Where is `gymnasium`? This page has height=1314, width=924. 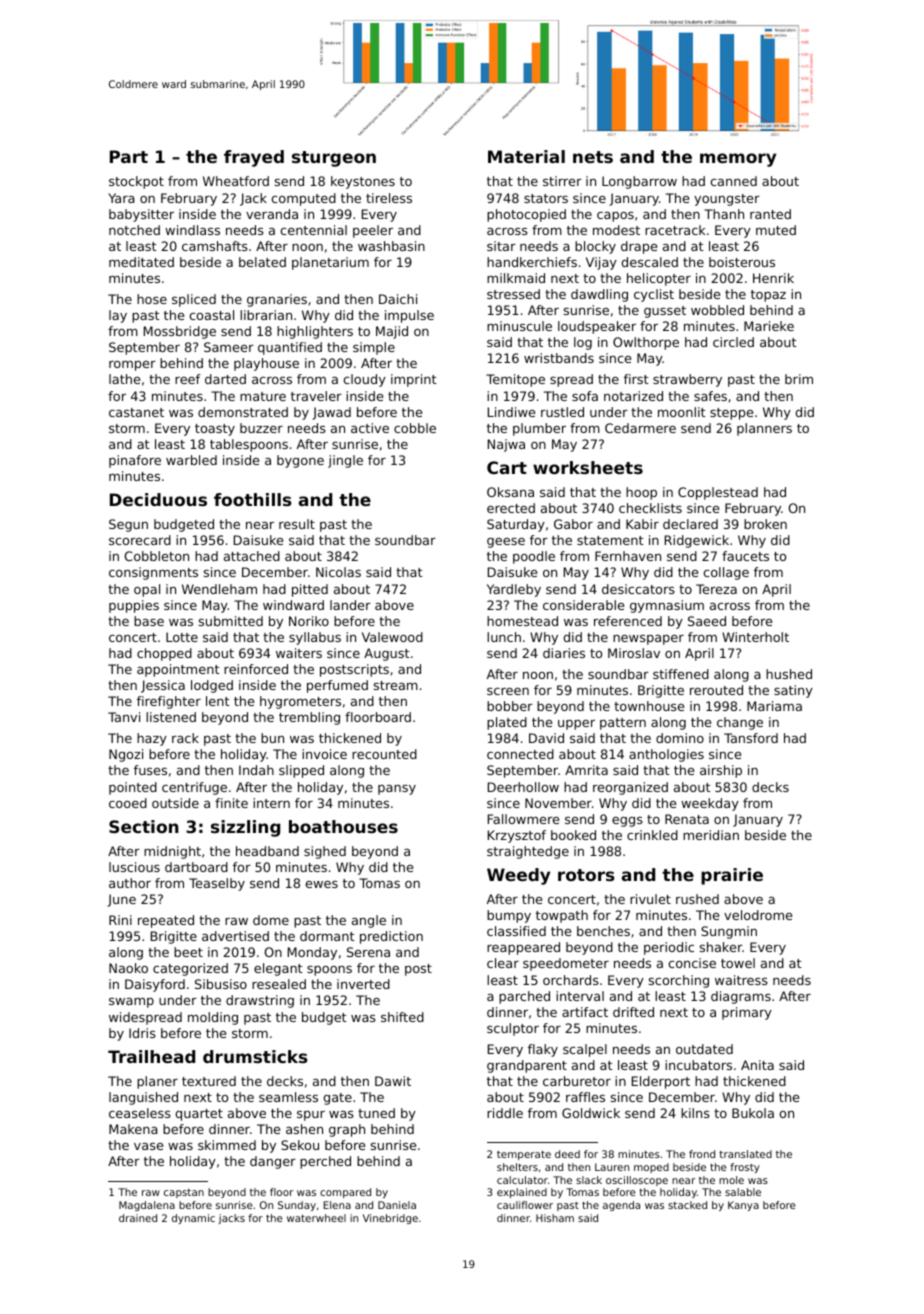 gymnasium is located at coordinates (667, 606).
